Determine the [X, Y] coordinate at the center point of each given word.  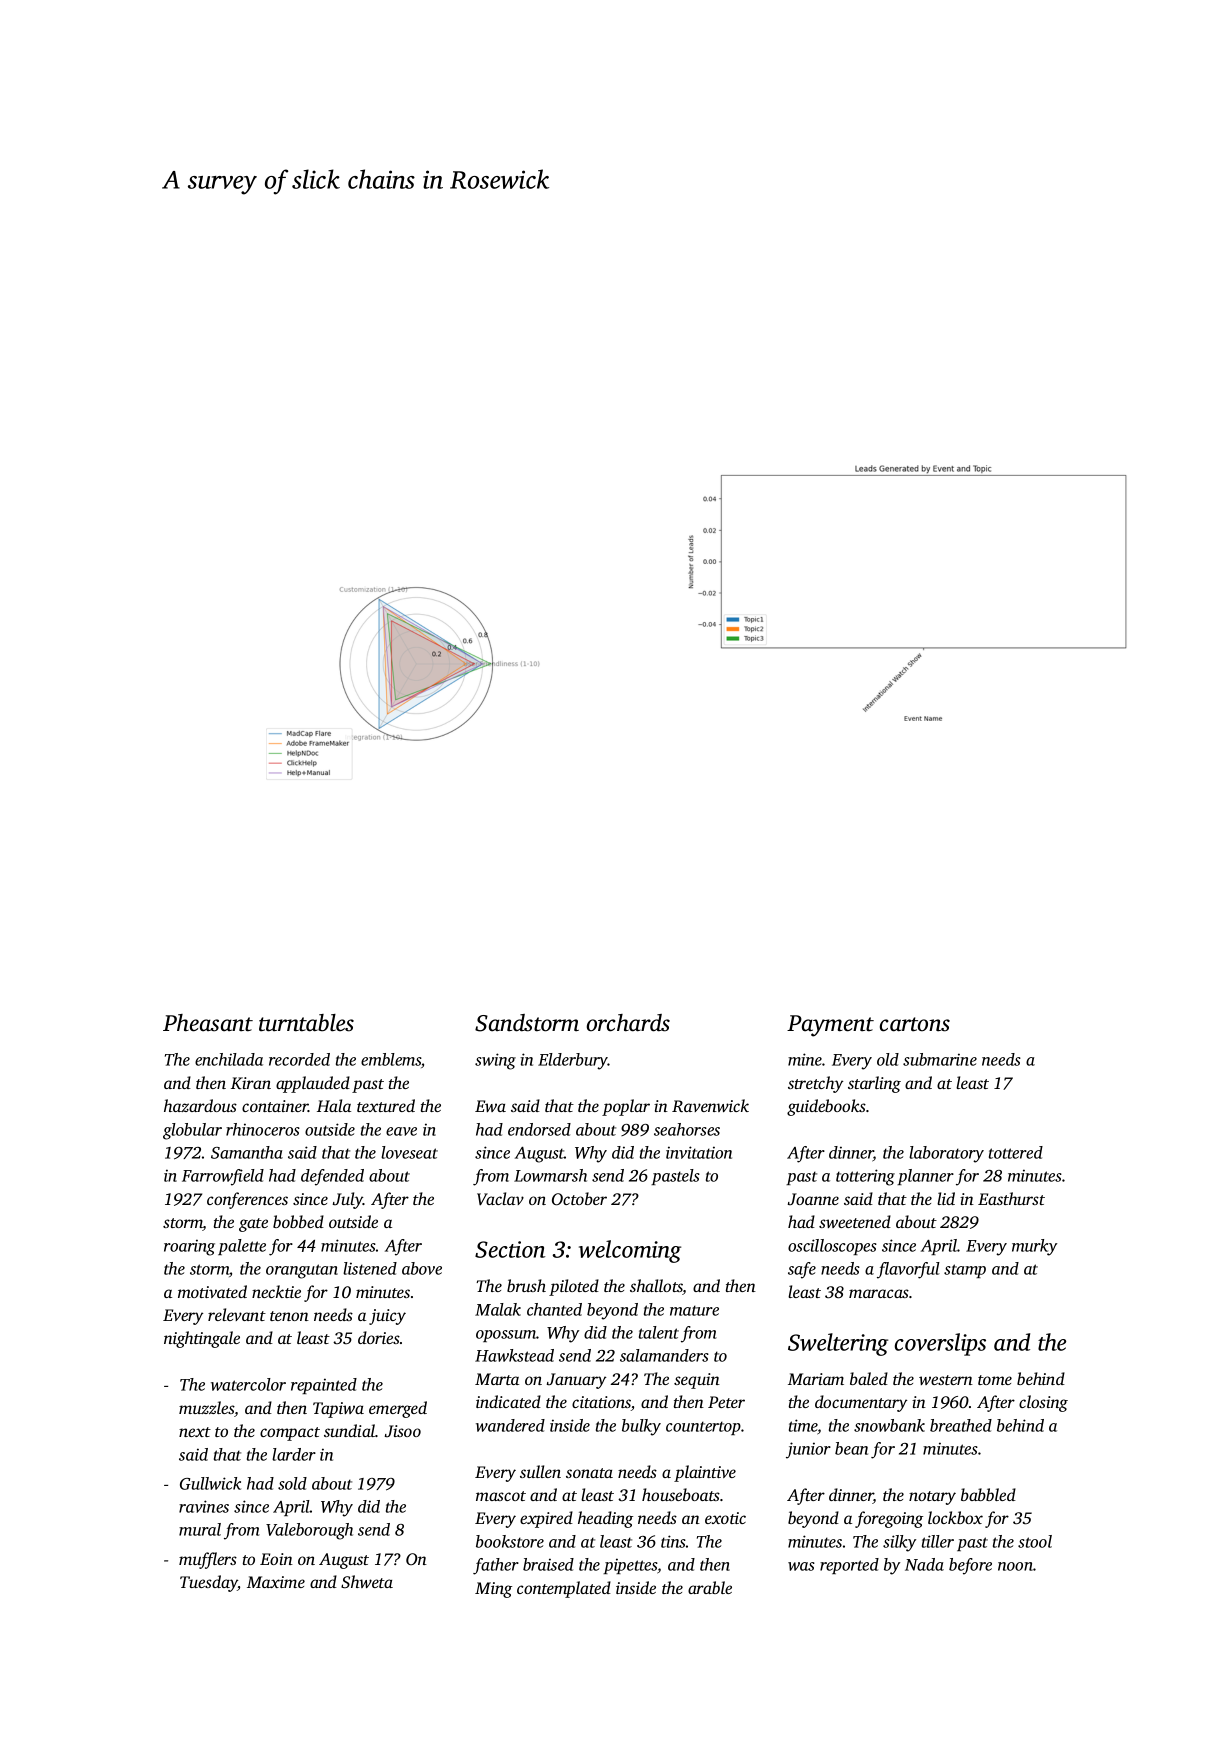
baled [869, 1378]
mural [200, 1529]
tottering [865, 1177]
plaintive [705, 1473]
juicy [387, 1317]
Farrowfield [223, 1177]
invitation [699, 1152]
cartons [915, 1024]
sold [292, 1483]
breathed [961, 1425]
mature [694, 1310]
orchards [628, 1023]
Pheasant [208, 1023]
